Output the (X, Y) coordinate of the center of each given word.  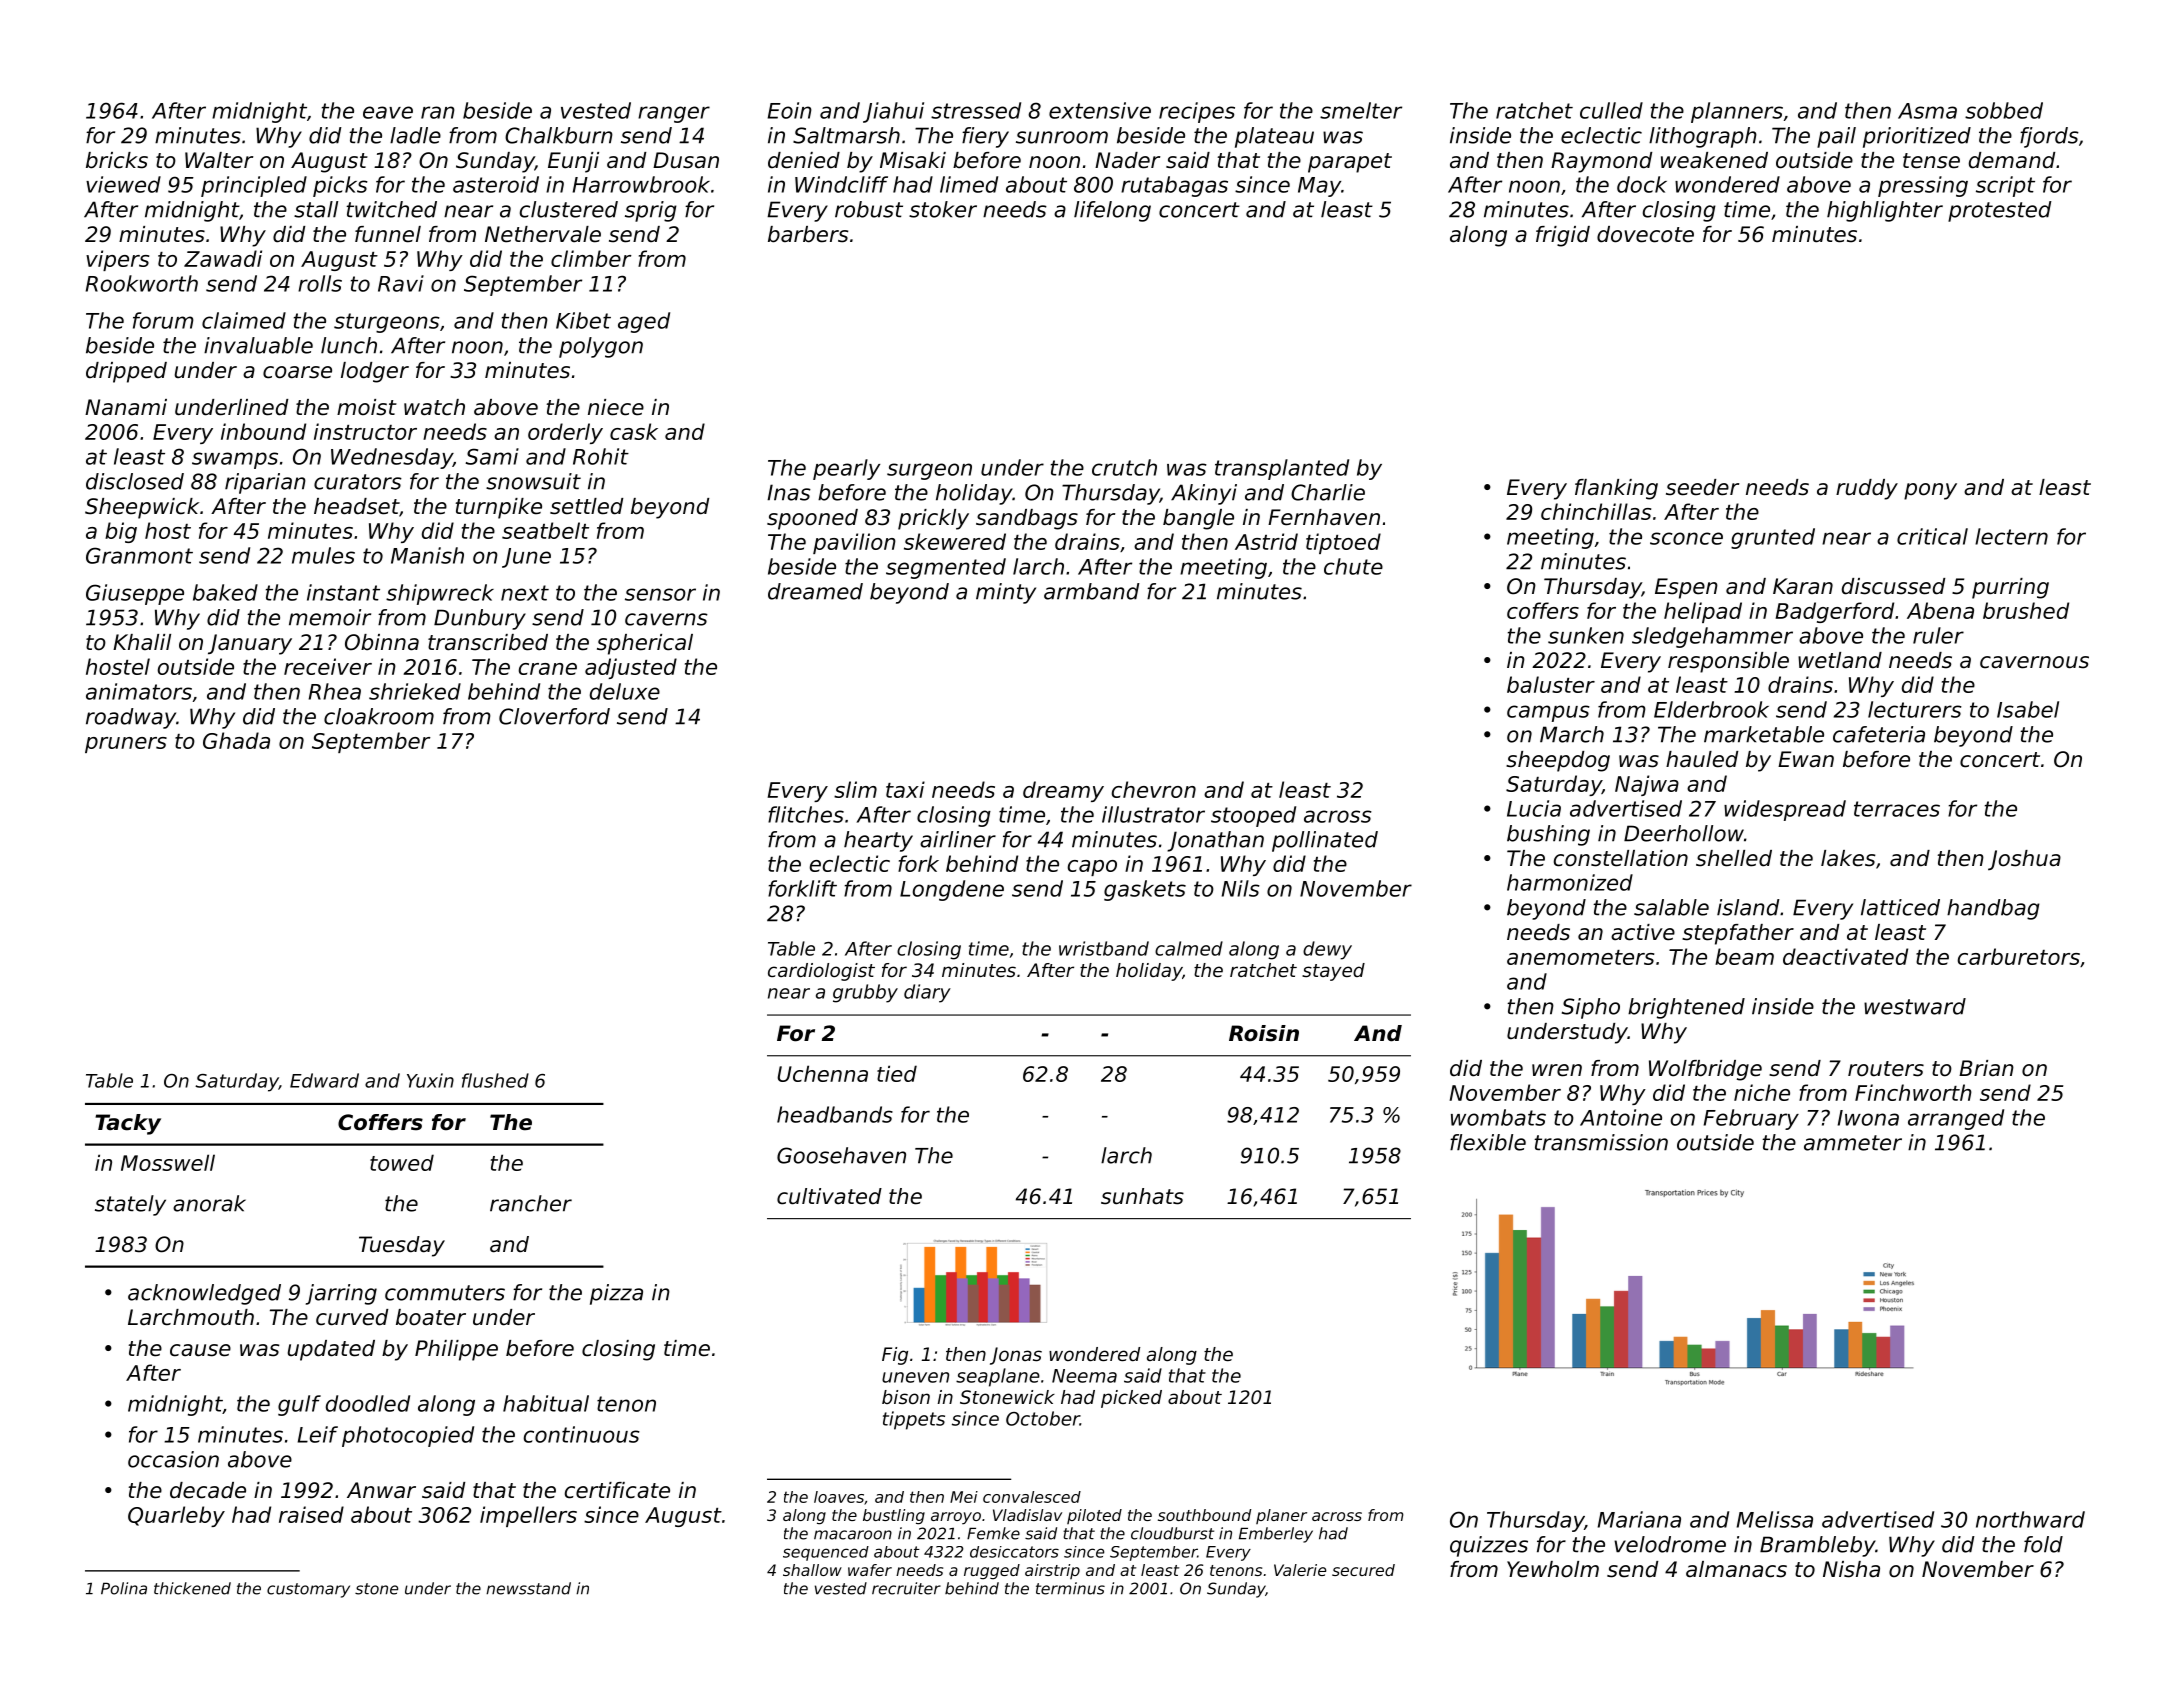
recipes (1197, 112)
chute (1353, 566)
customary (308, 1590)
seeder (1702, 487)
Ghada (236, 740)
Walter (219, 160)
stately (130, 1205)
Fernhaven (1324, 517)
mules (323, 555)
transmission (1601, 1142)
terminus (1070, 1588)
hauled (1702, 759)
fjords (2049, 137)
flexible (1488, 1142)
